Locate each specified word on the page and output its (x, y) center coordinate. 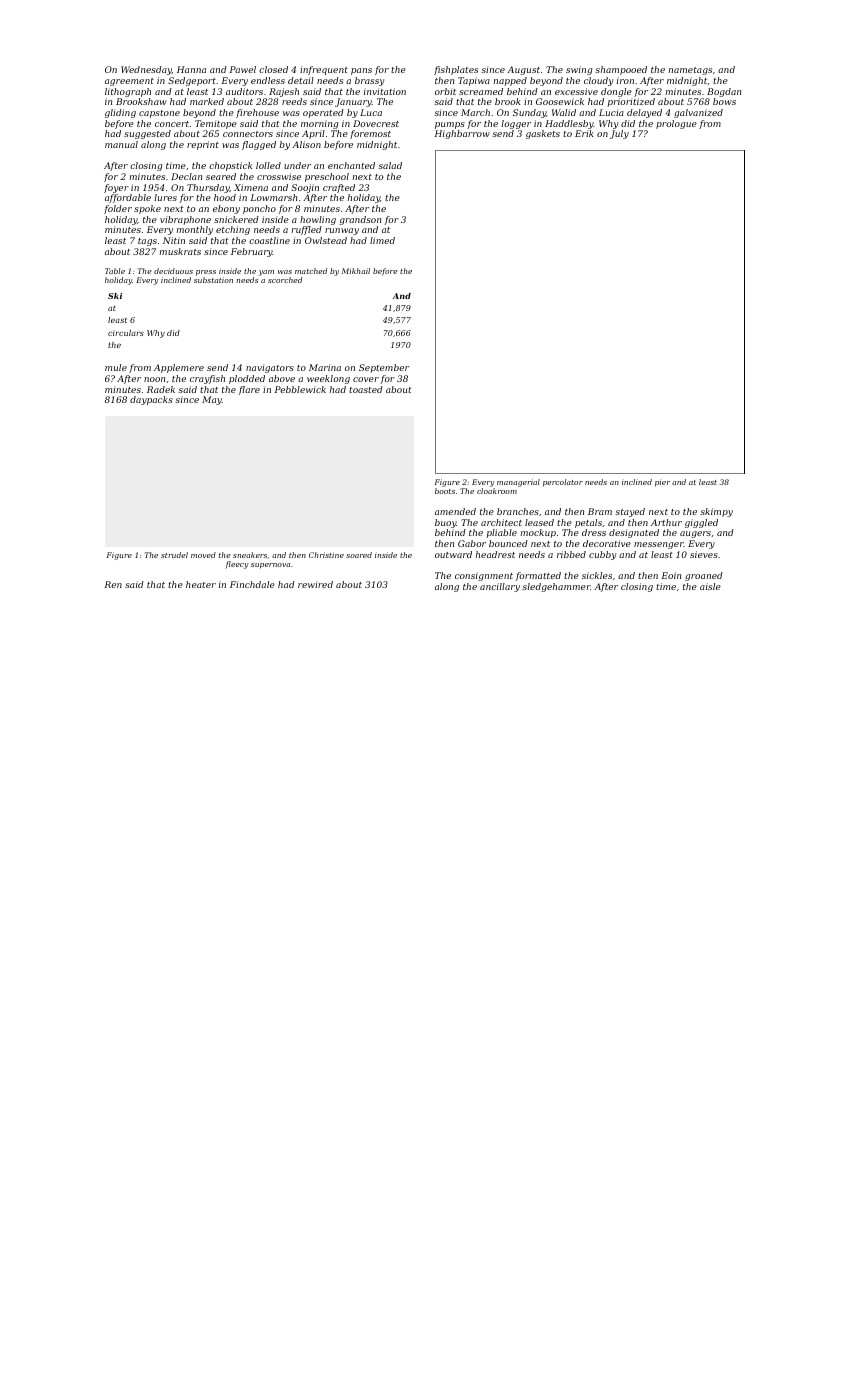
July (619, 134)
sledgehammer (556, 587)
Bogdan (724, 92)
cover (366, 379)
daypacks (151, 400)
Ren (113, 584)
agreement (129, 82)
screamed (481, 91)
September (384, 368)
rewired (315, 584)
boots (445, 491)
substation (213, 280)
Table (115, 271)
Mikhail (356, 271)
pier (662, 484)
